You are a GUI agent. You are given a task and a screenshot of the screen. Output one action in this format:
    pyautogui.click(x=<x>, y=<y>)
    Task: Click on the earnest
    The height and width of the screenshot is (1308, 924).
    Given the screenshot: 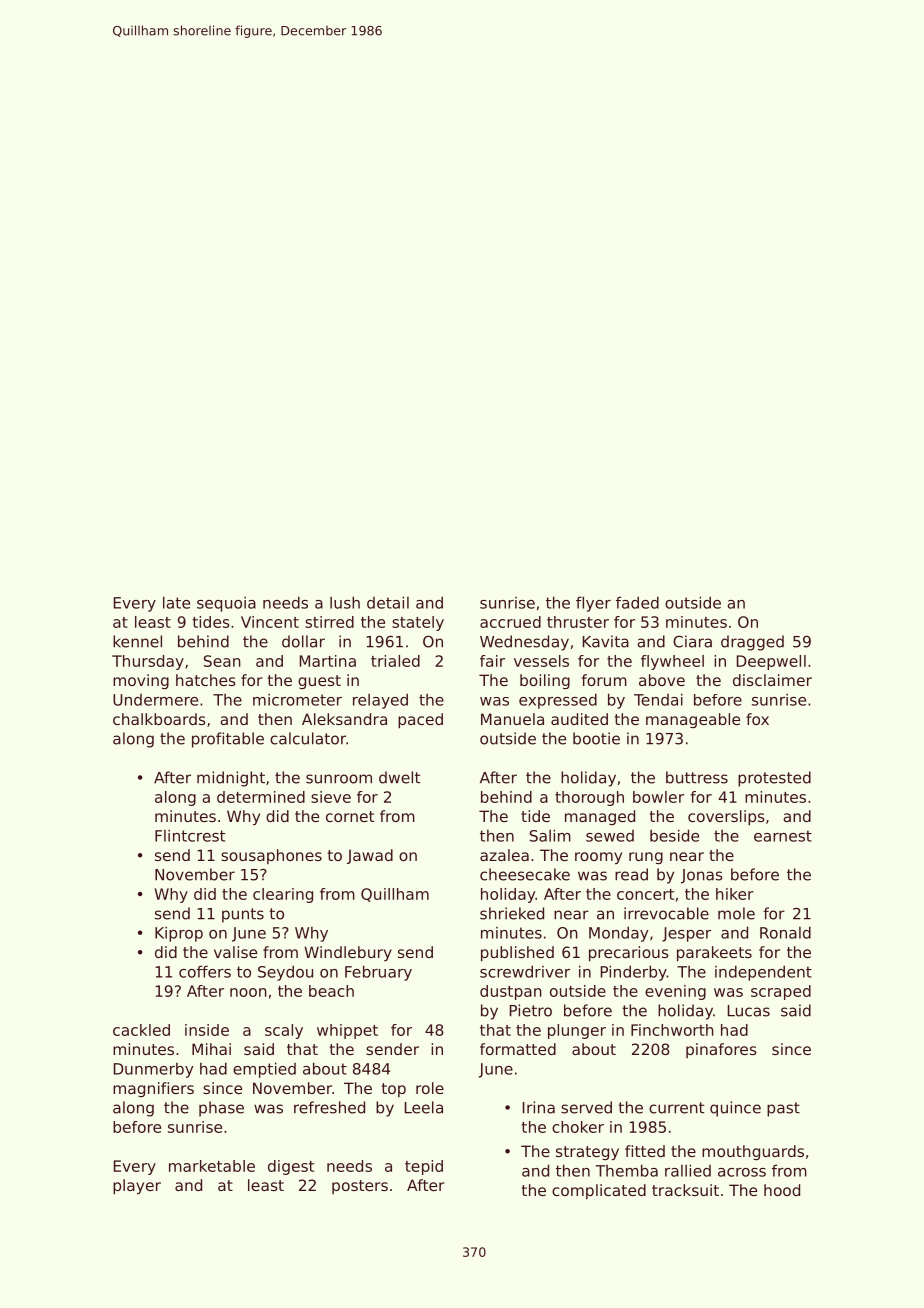 What is the action you would take?
    pyautogui.click(x=783, y=836)
